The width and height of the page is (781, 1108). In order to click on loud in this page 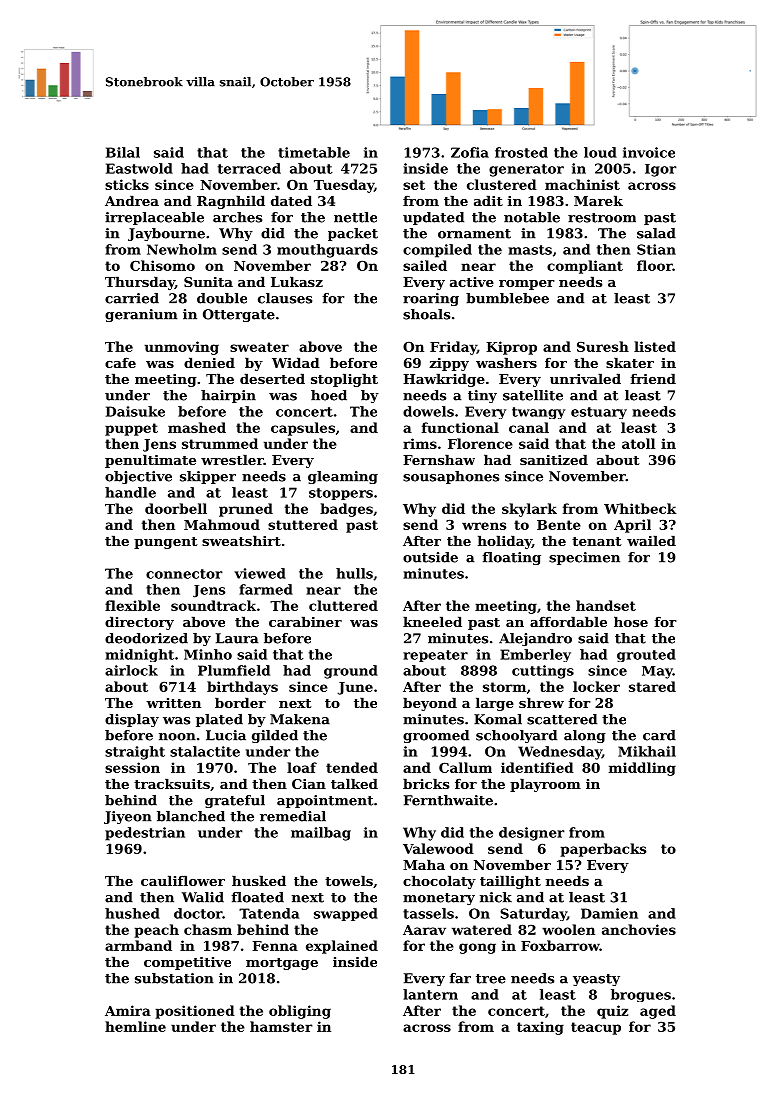, I will do `click(600, 152)`.
